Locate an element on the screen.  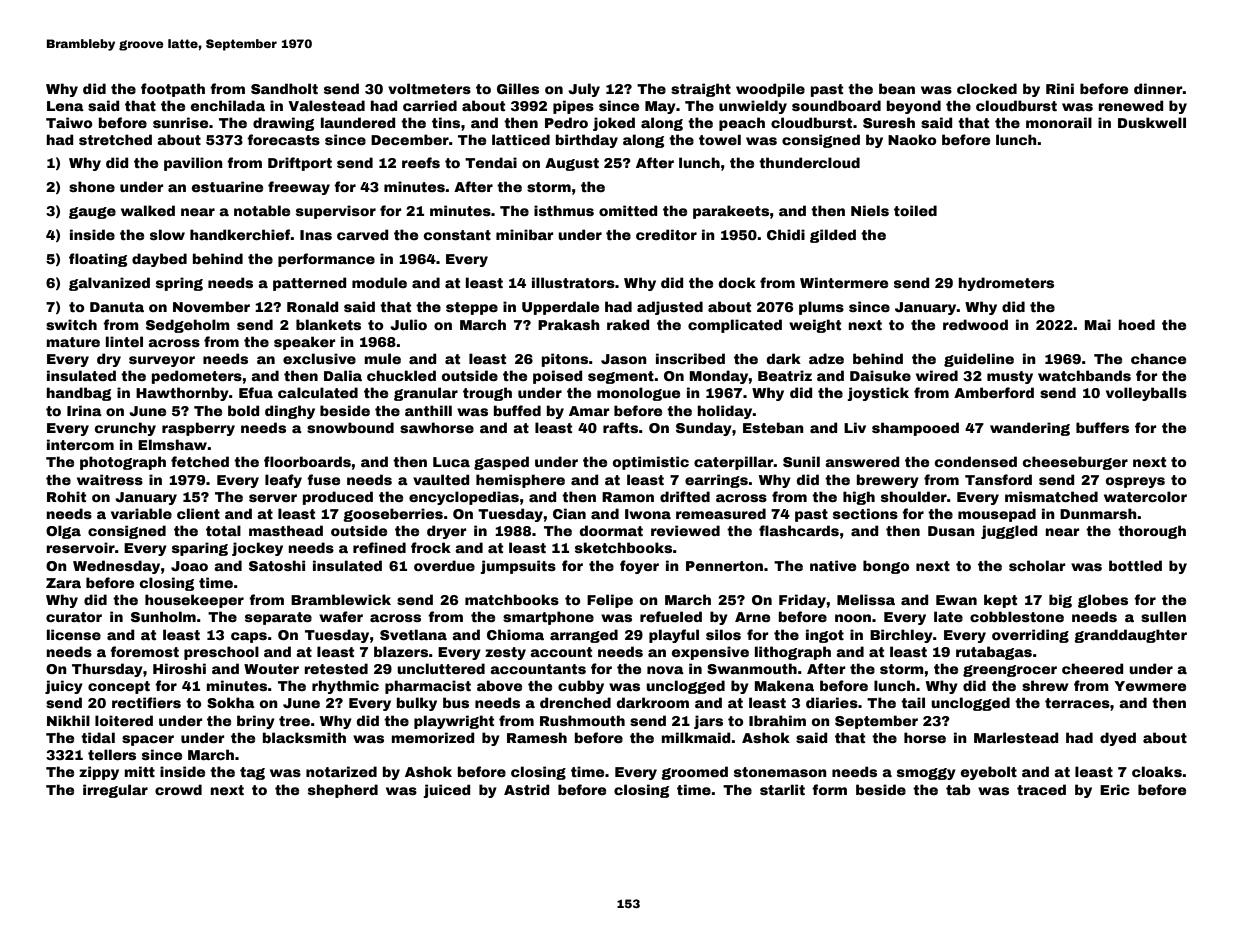
shoulder is located at coordinates (914, 496).
